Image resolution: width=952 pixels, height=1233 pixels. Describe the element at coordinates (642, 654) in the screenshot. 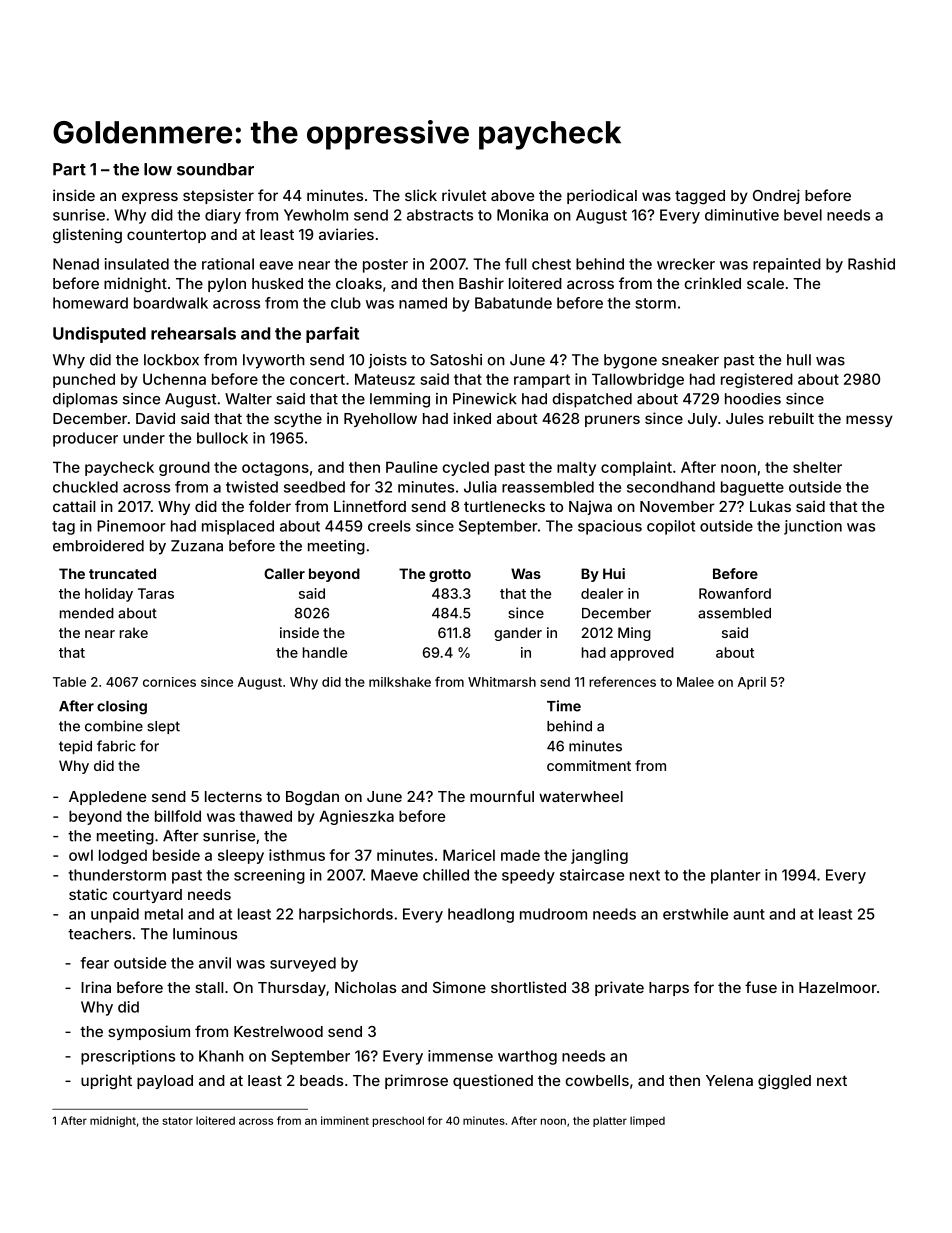

I see `approved` at that location.
